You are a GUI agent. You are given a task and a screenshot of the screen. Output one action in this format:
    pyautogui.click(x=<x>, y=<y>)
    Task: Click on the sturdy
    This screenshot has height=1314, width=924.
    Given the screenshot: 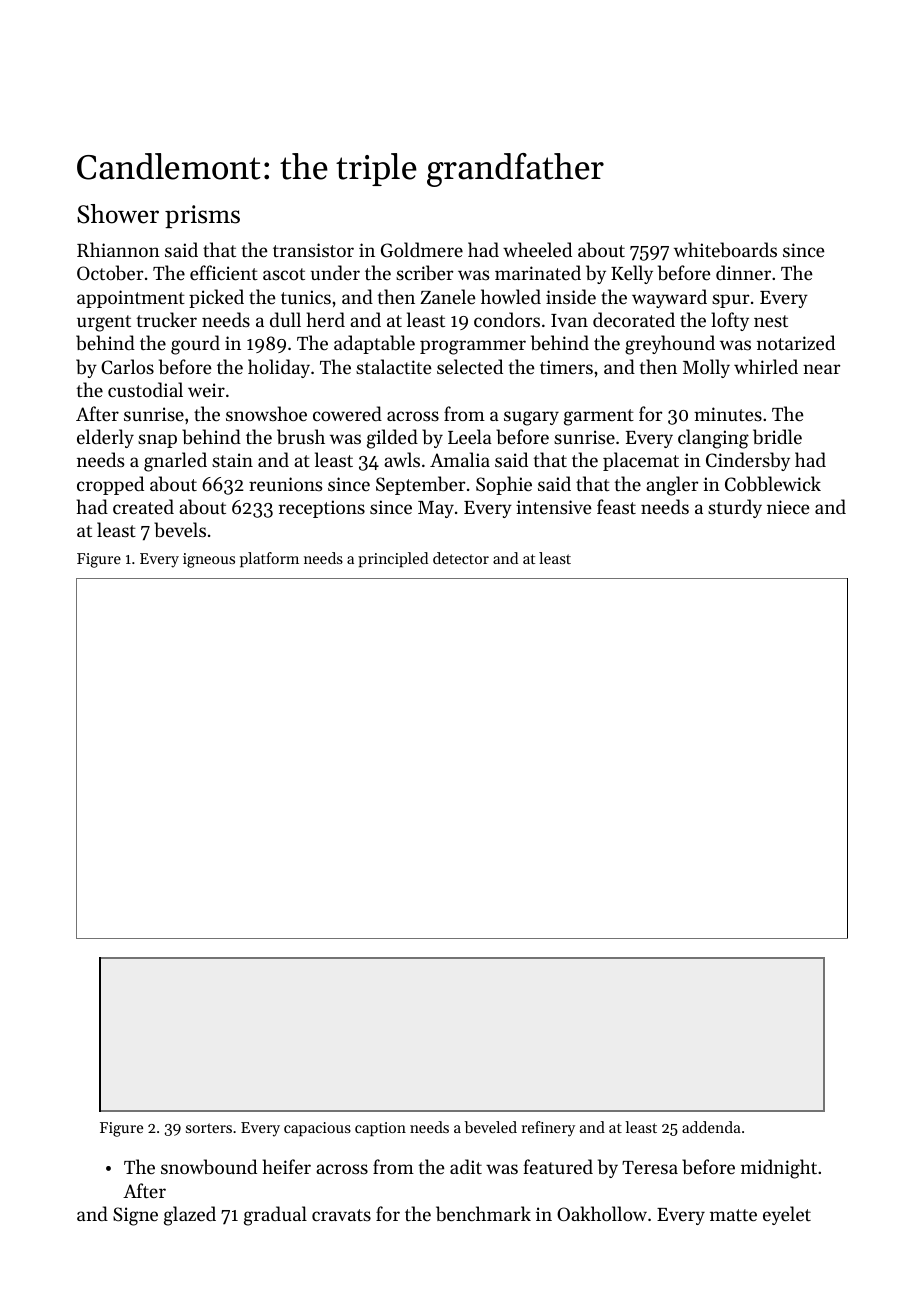 What is the action you would take?
    pyautogui.click(x=735, y=508)
